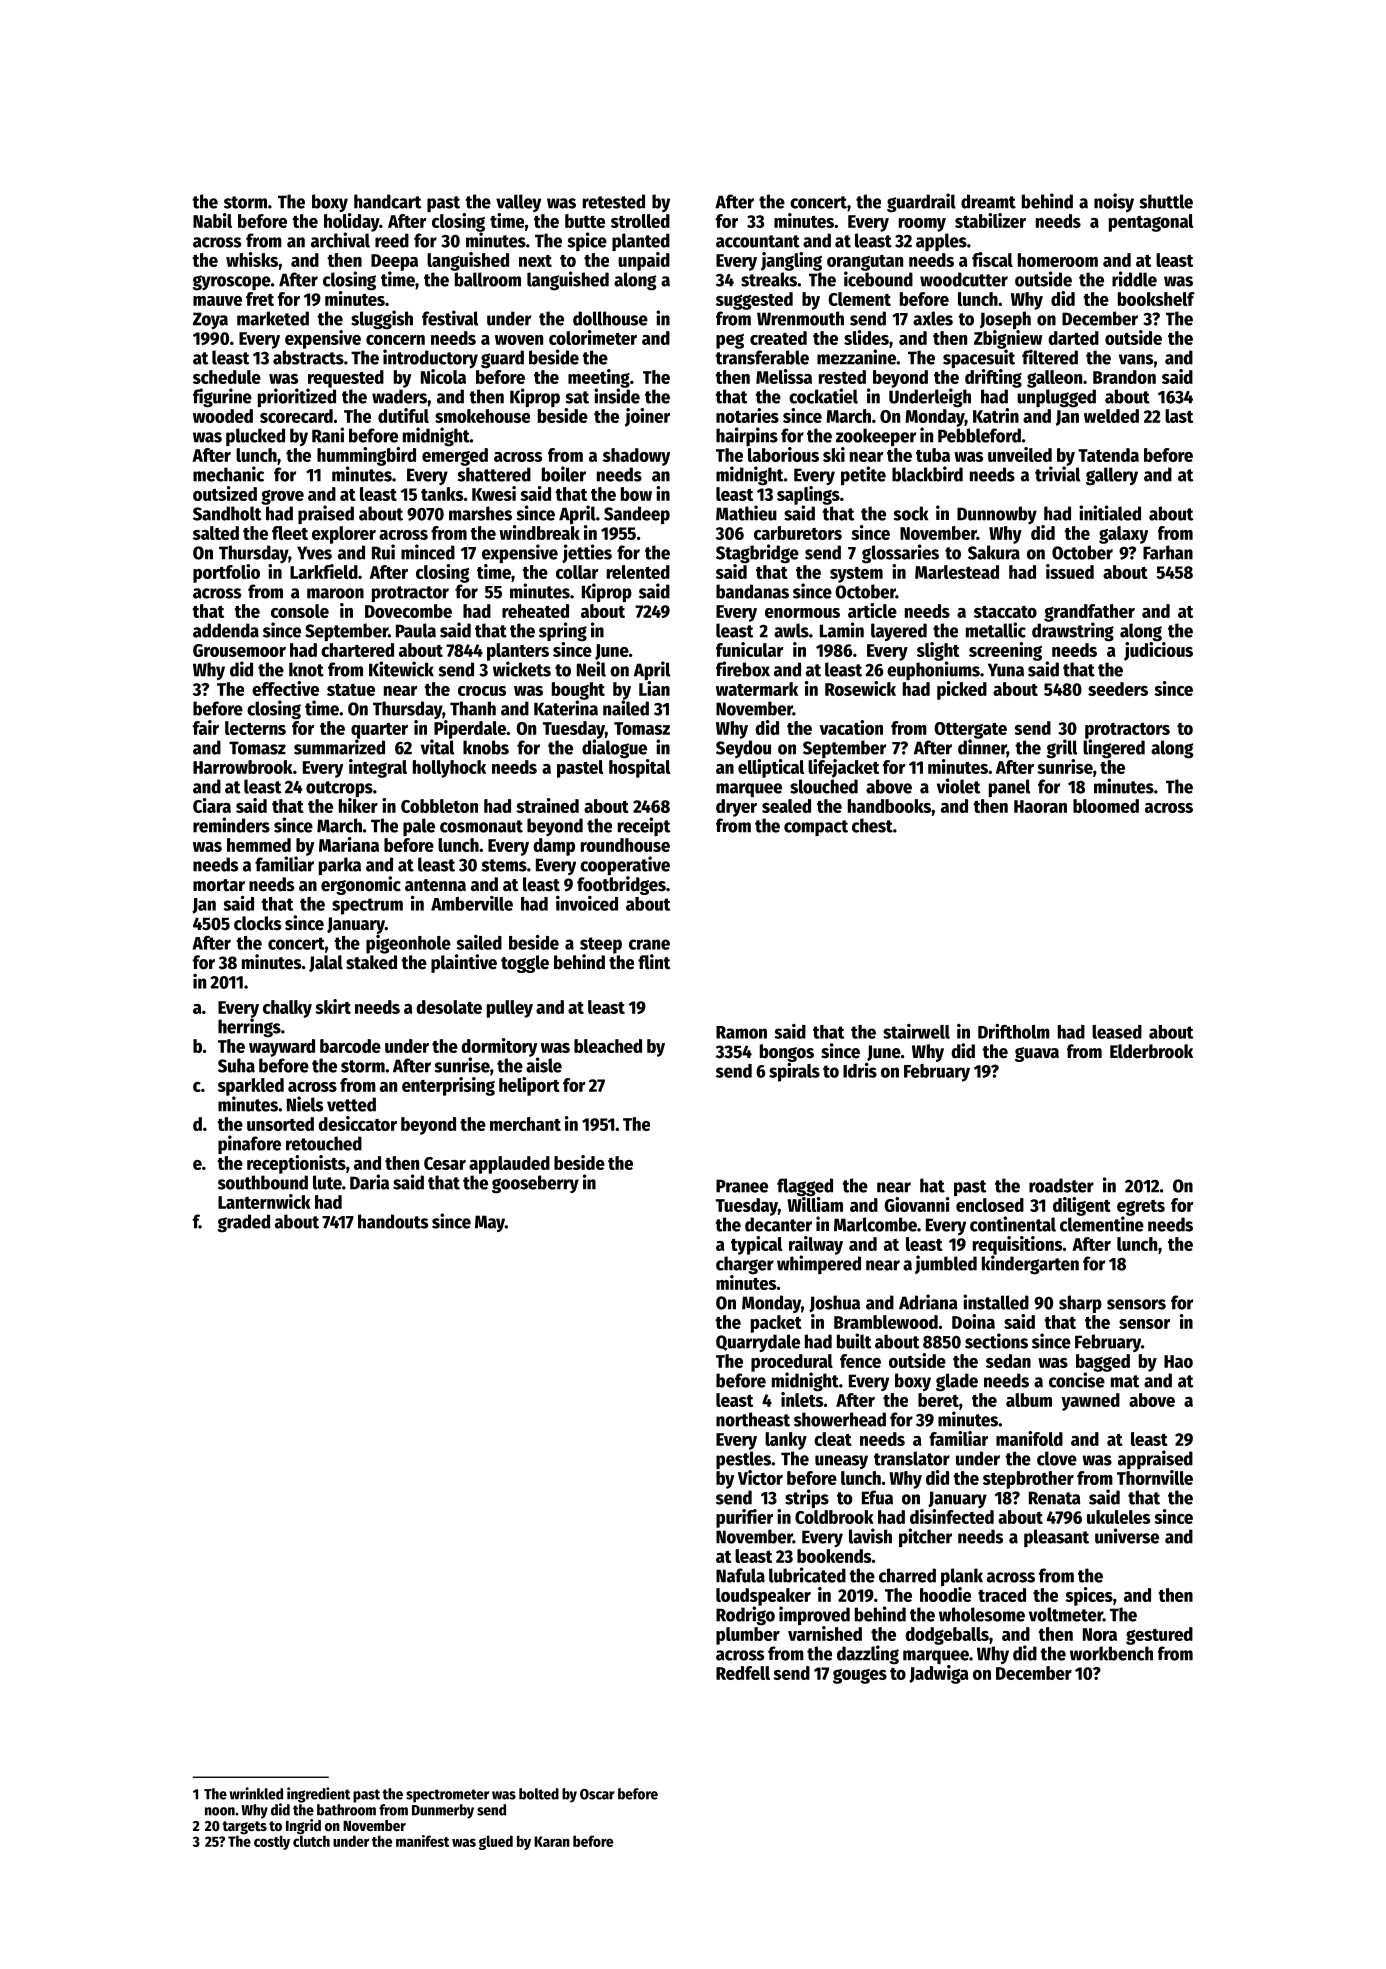  What do you see at coordinates (925, 1537) in the screenshot?
I see `pitcher` at bounding box center [925, 1537].
